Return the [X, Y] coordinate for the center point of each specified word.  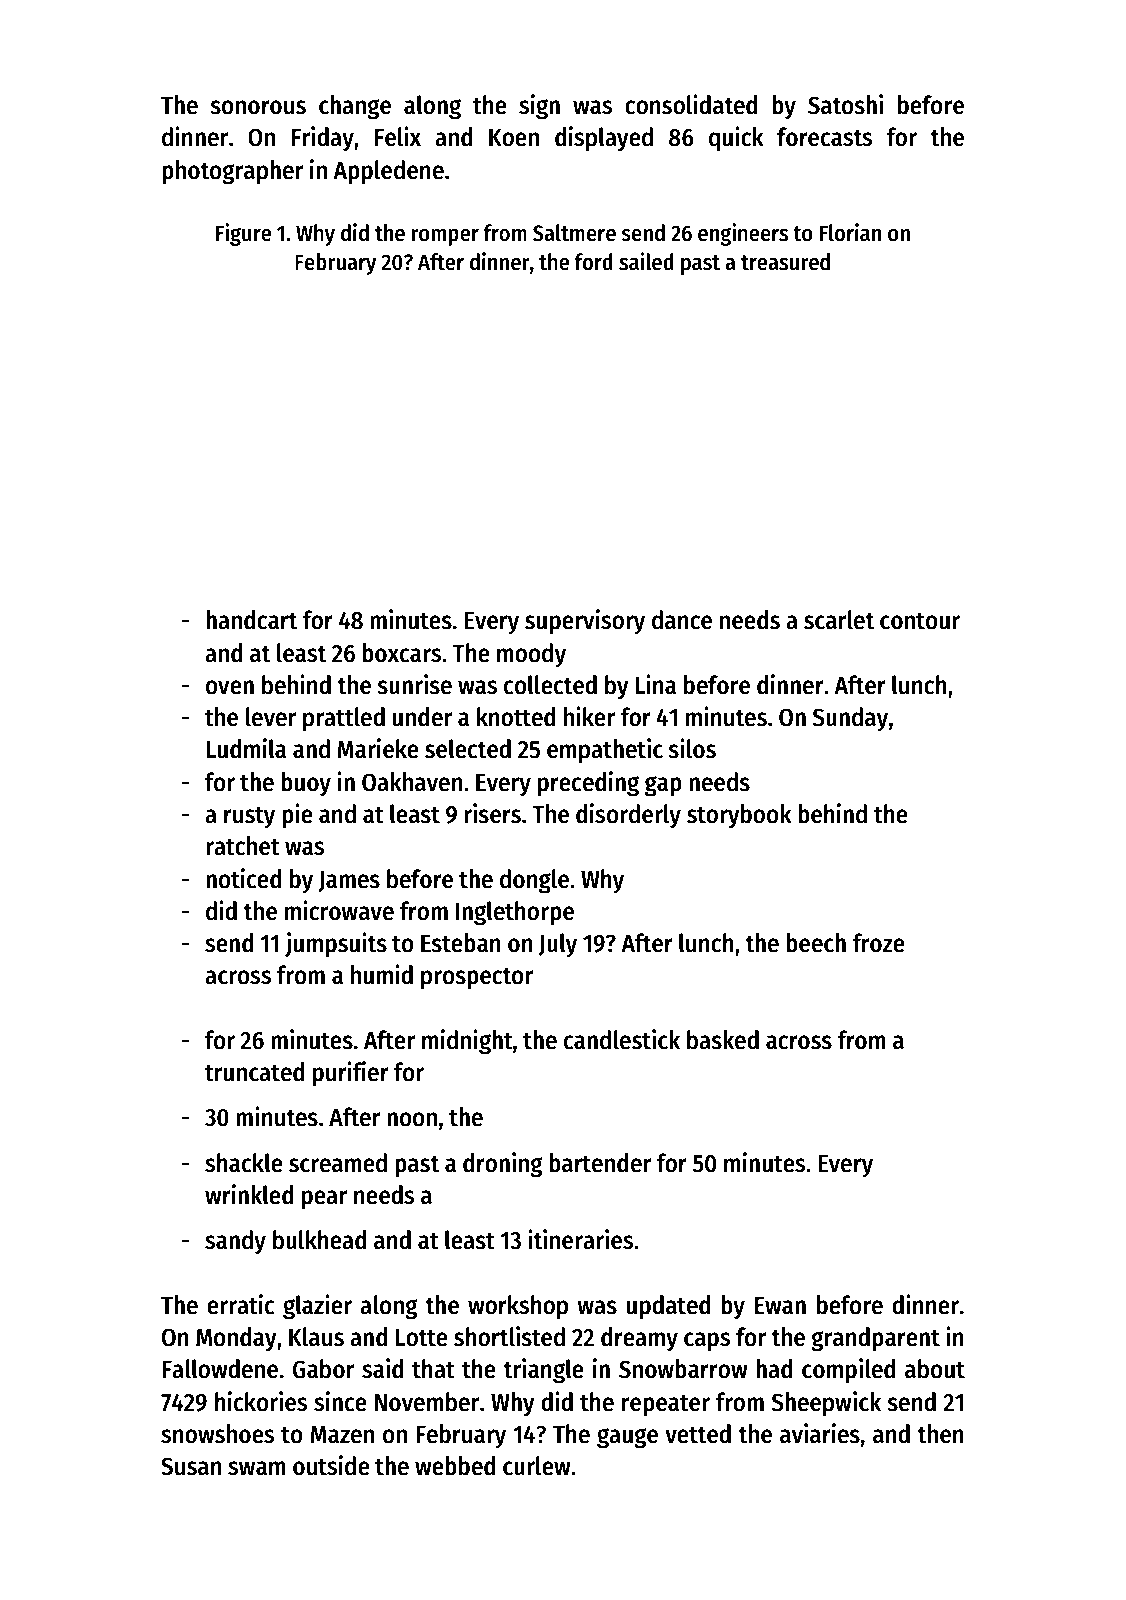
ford [593, 262]
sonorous [258, 107]
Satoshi [845, 104]
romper [445, 237]
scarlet [839, 620]
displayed [604, 139]
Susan [191, 1466]
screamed [338, 1163]
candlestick [622, 1039]
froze [878, 943]
